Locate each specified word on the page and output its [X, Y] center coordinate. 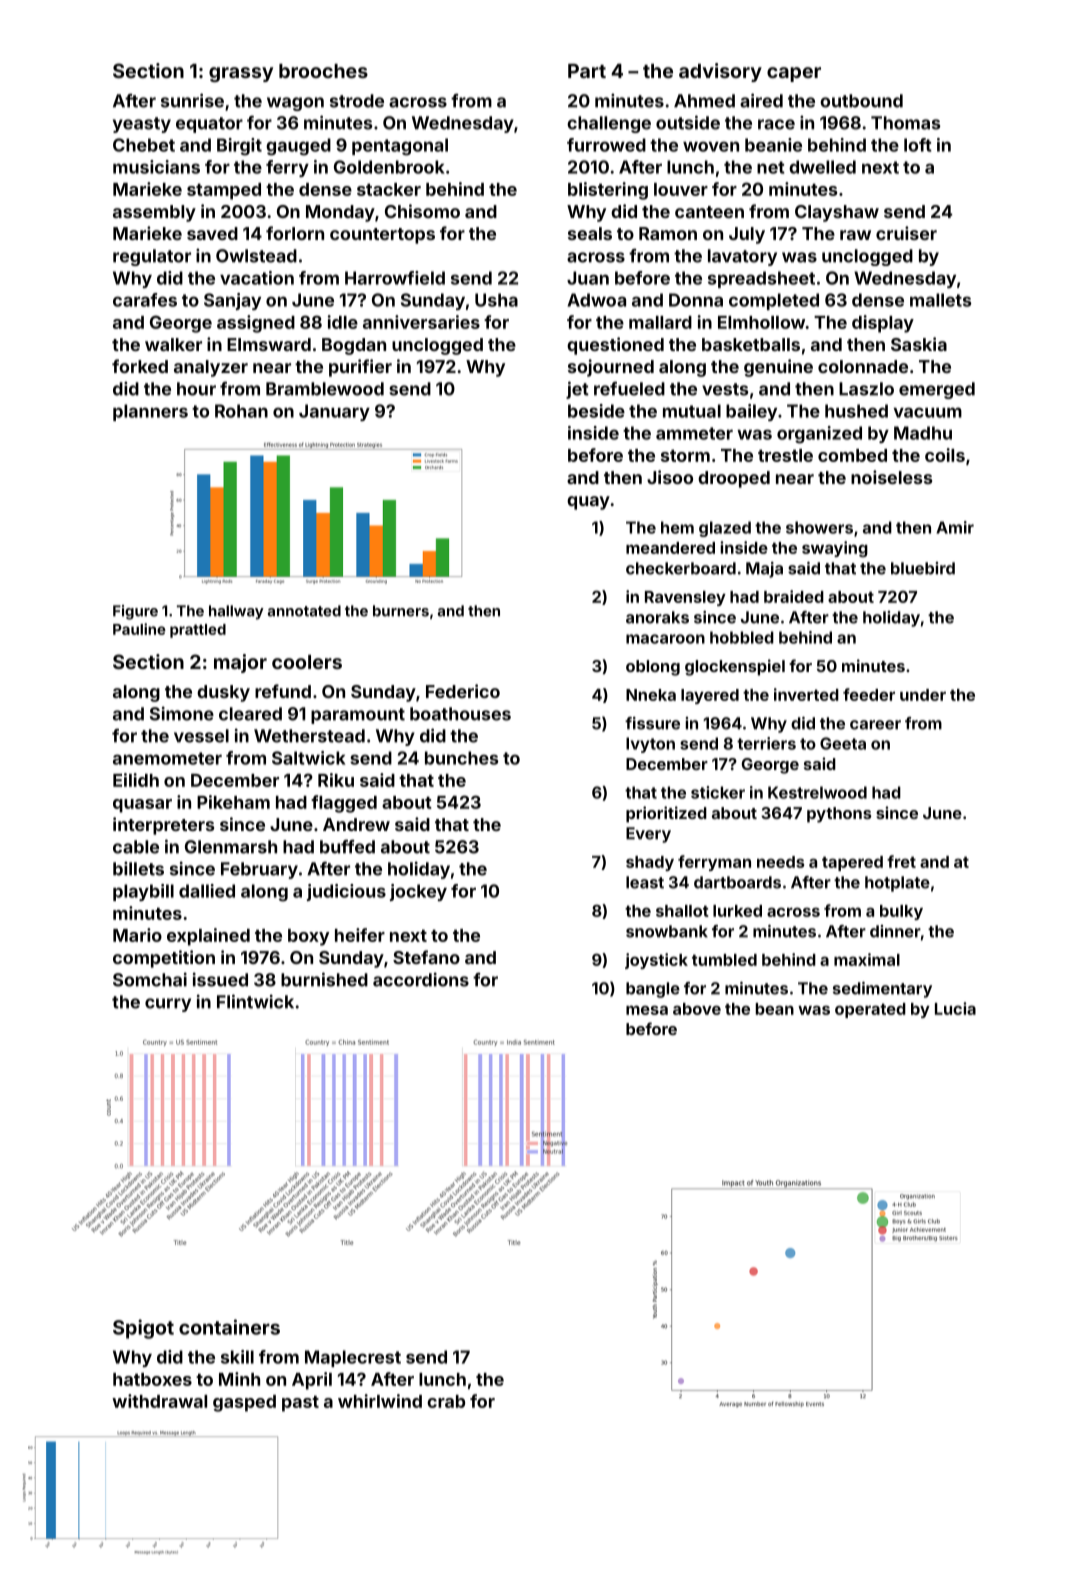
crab [446, 1401]
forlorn [295, 233]
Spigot [143, 1329]
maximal [867, 959]
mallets [941, 300]
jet [577, 390]
